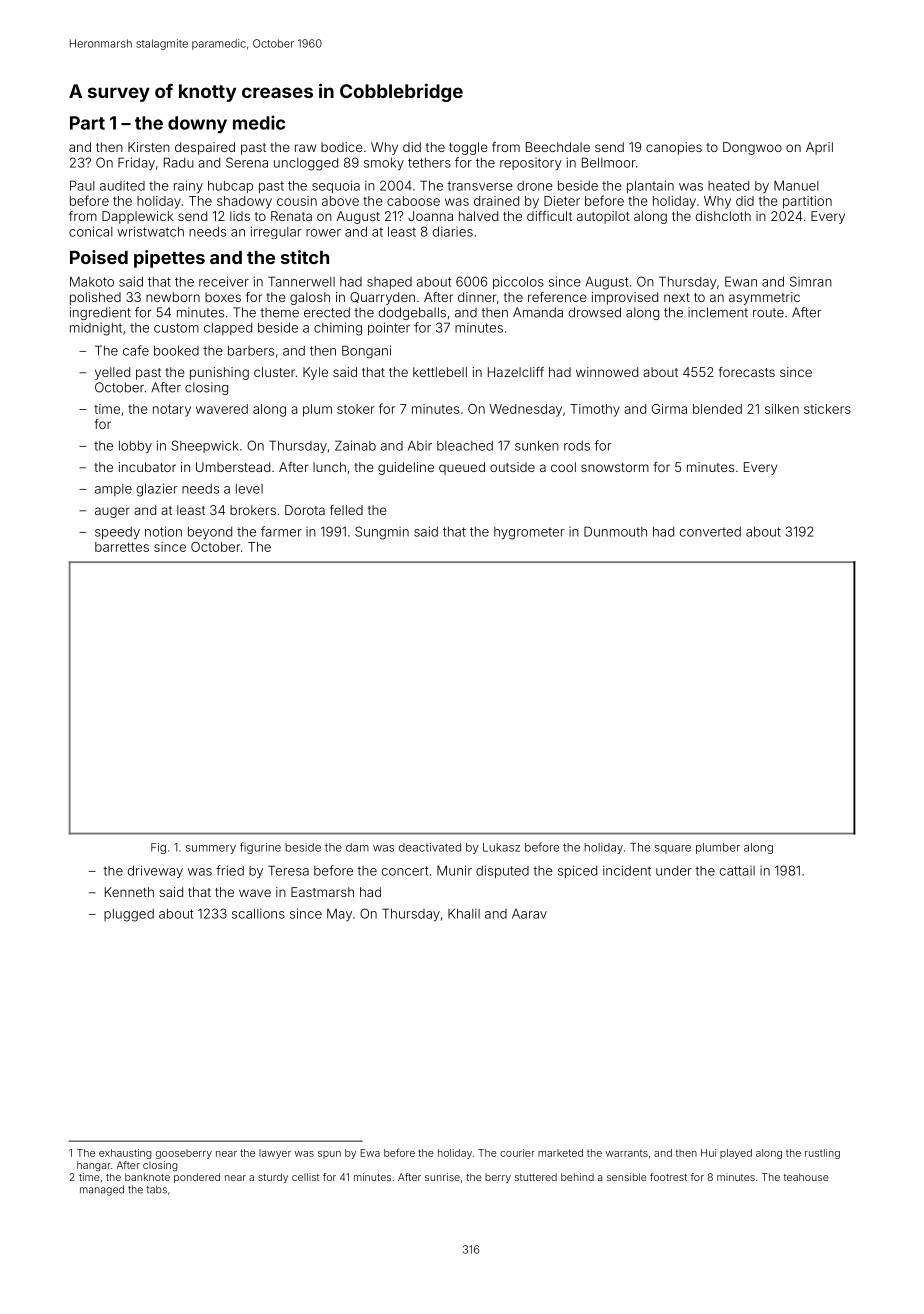 The image size is (924, 1314). I want to click on canopies, so click(674, 148).
